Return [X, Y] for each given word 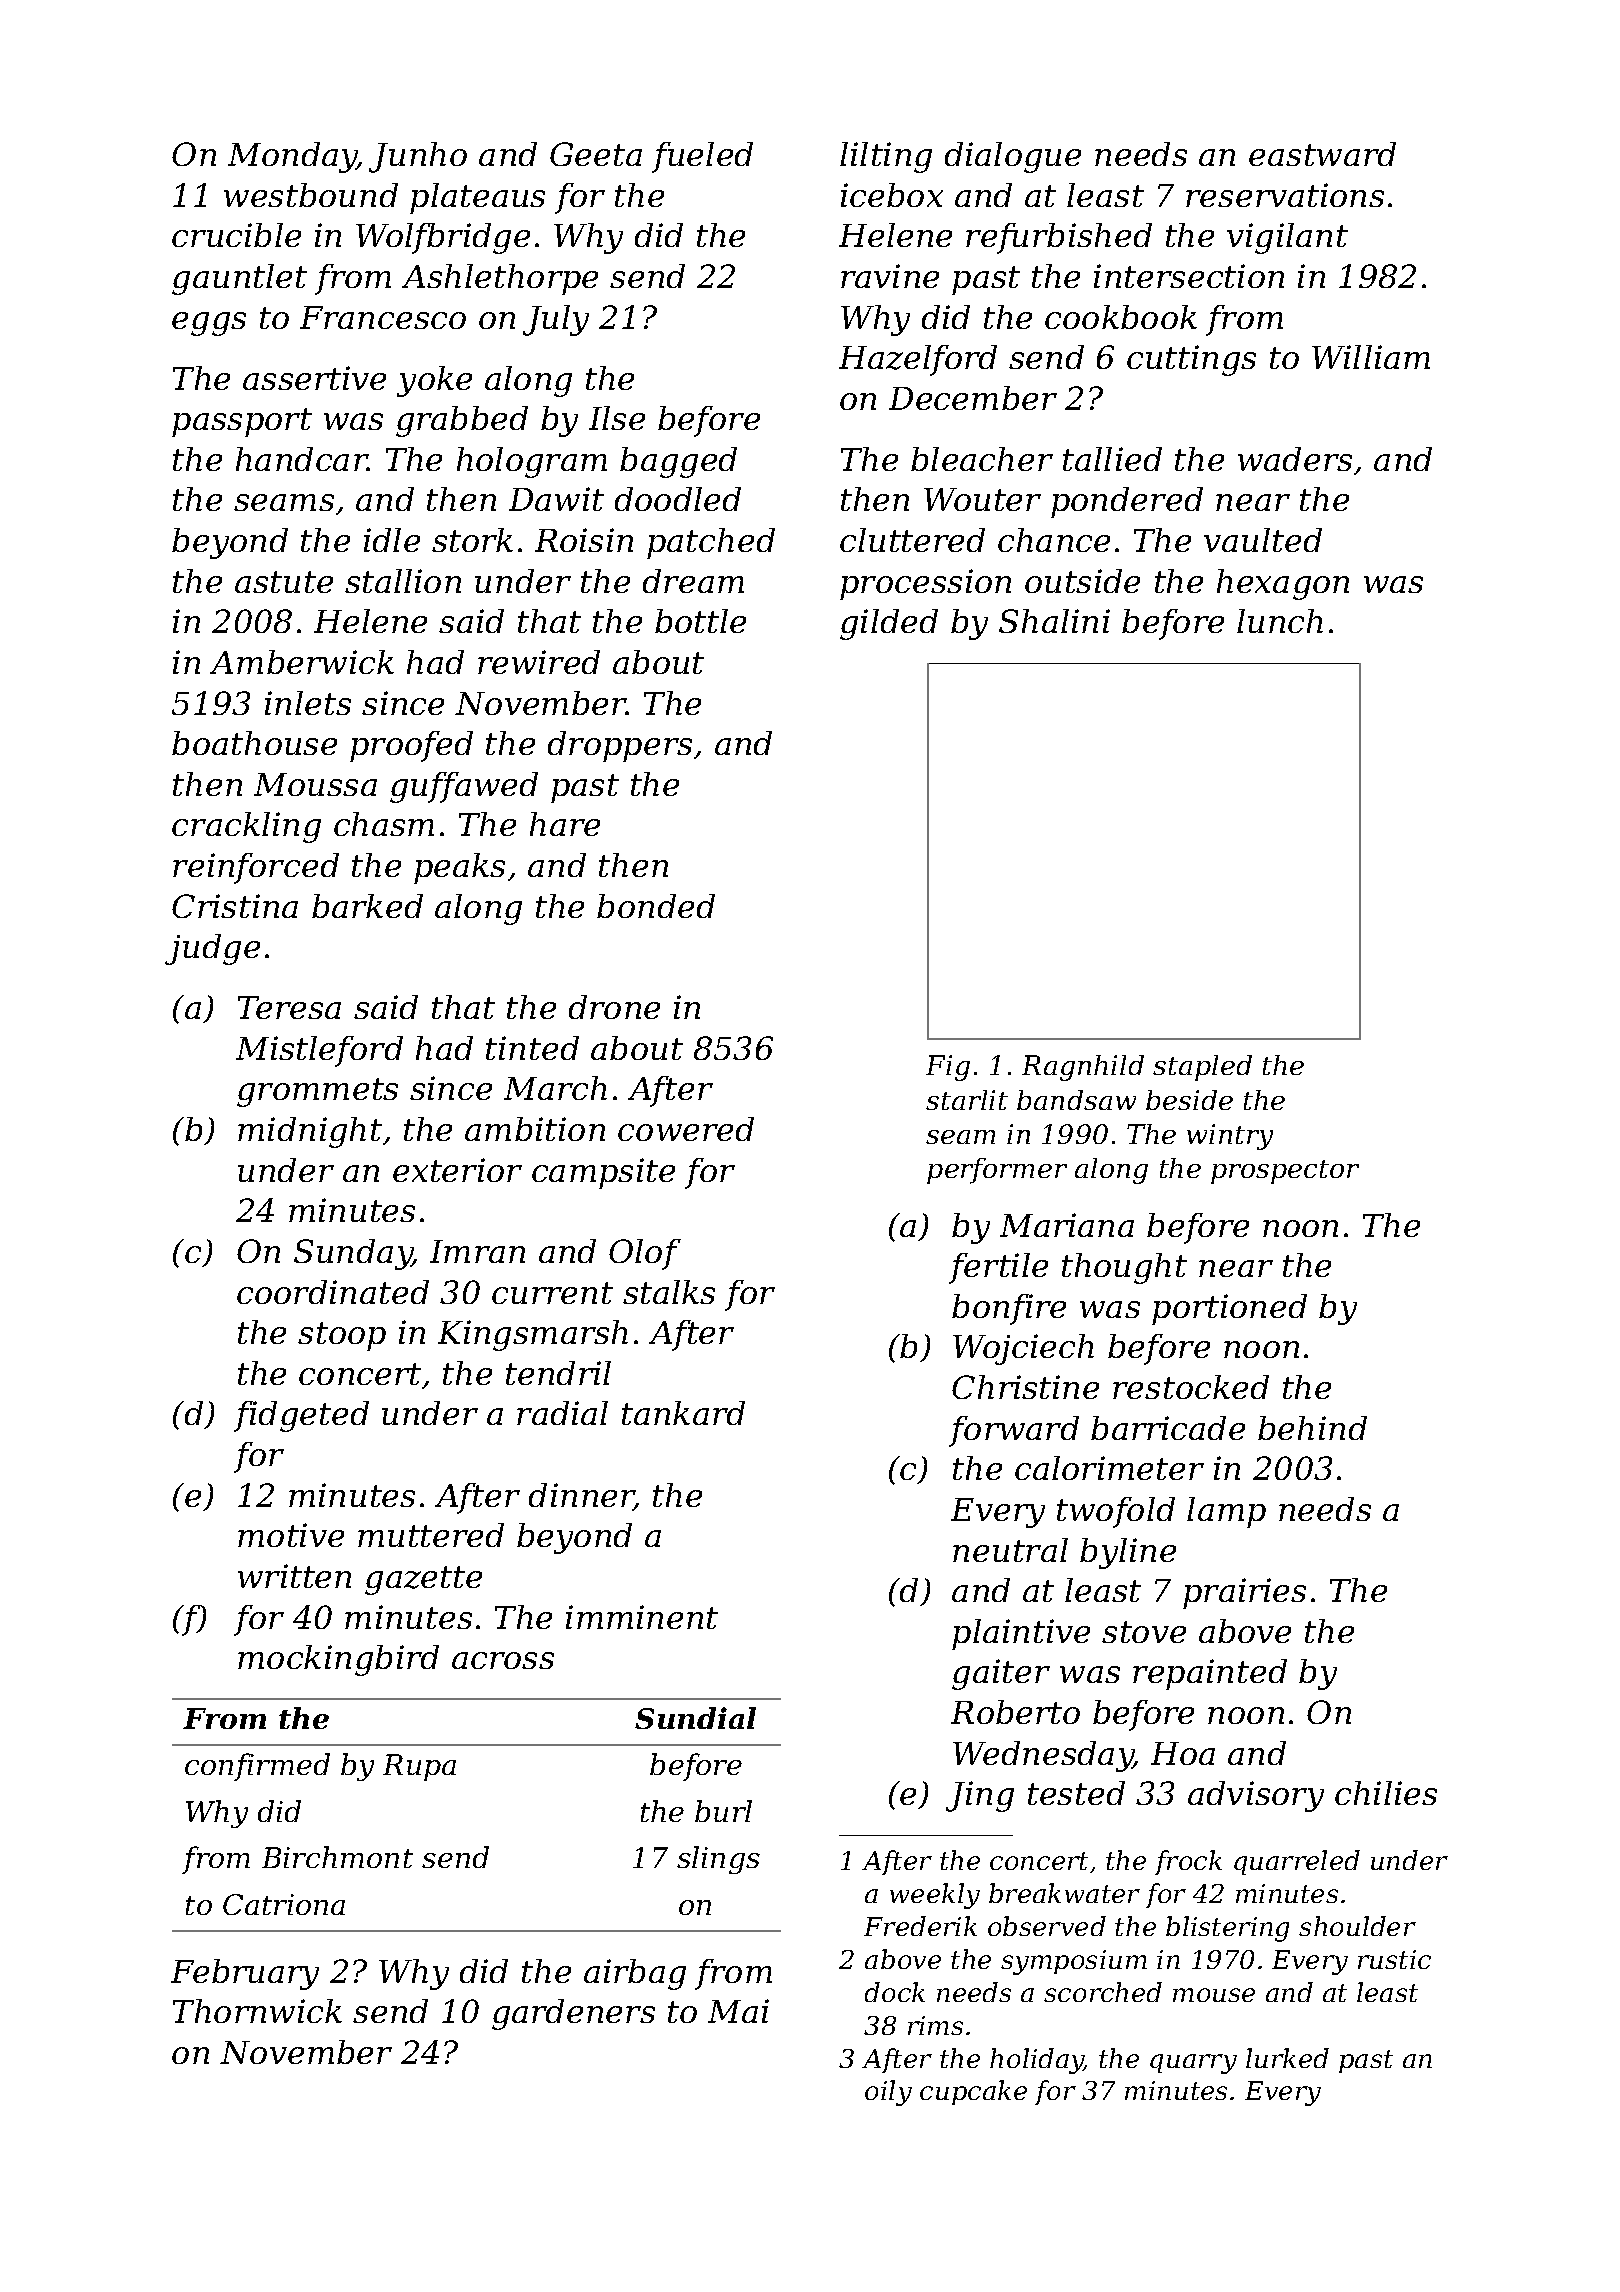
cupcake [973, 2092]
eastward [1322, 154]
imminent [642, 1617]
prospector [1285, 1172]
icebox [892, 195]
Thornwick [257, 2011]
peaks [459, 868]
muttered [431, 1535]
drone [614, 1007]
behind [1312, 1428]
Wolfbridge [443, 238]
